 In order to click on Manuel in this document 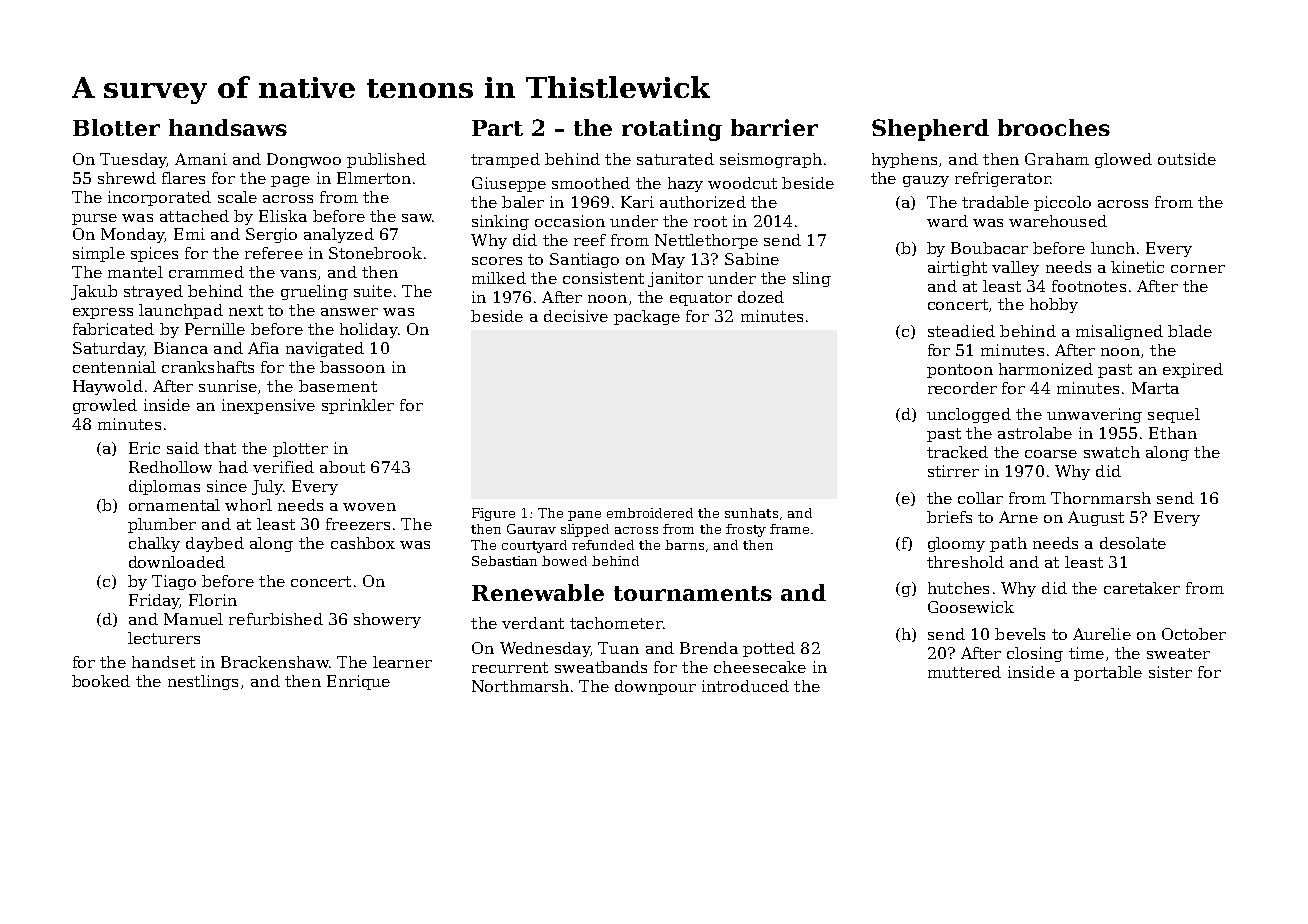, I will do `click(193, 619)`.
